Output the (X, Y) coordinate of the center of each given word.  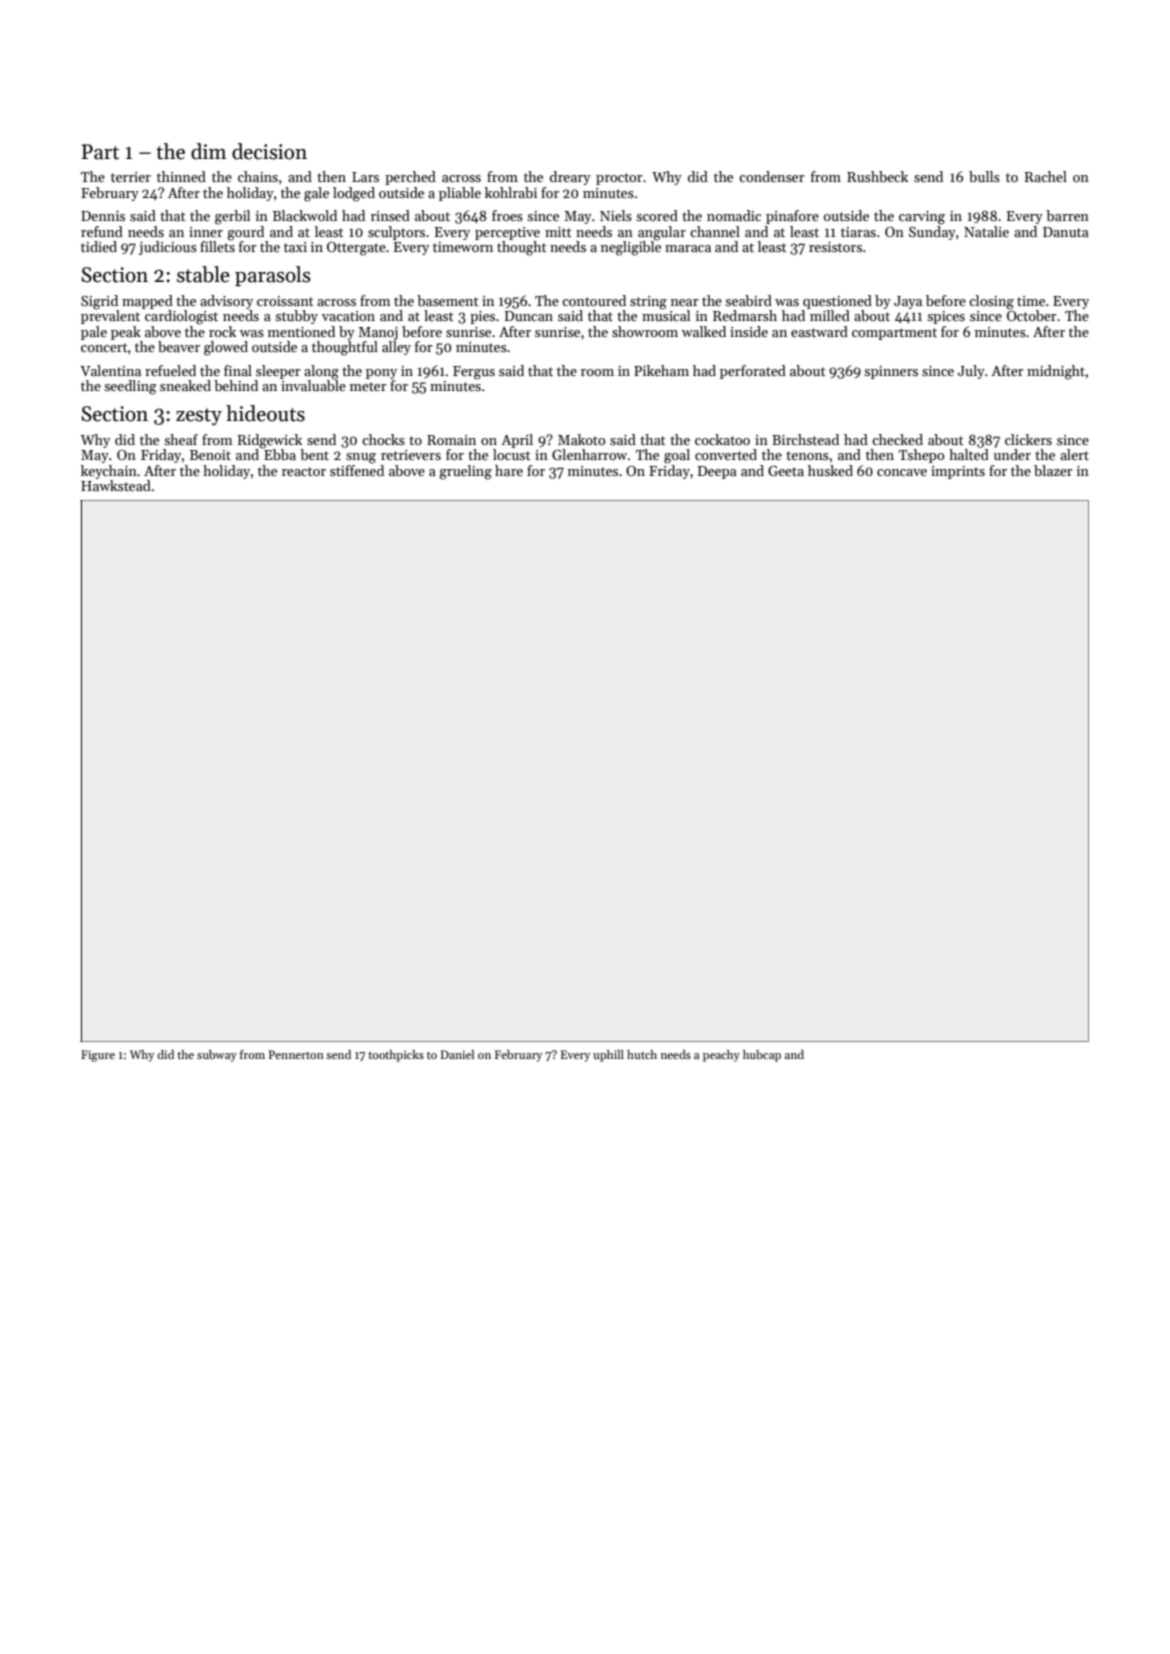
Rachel (1046, 176)
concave (902, 472)
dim (209, 151)
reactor (304, 471)
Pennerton (296, 1054)
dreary (570, 178)
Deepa (717, 472)
